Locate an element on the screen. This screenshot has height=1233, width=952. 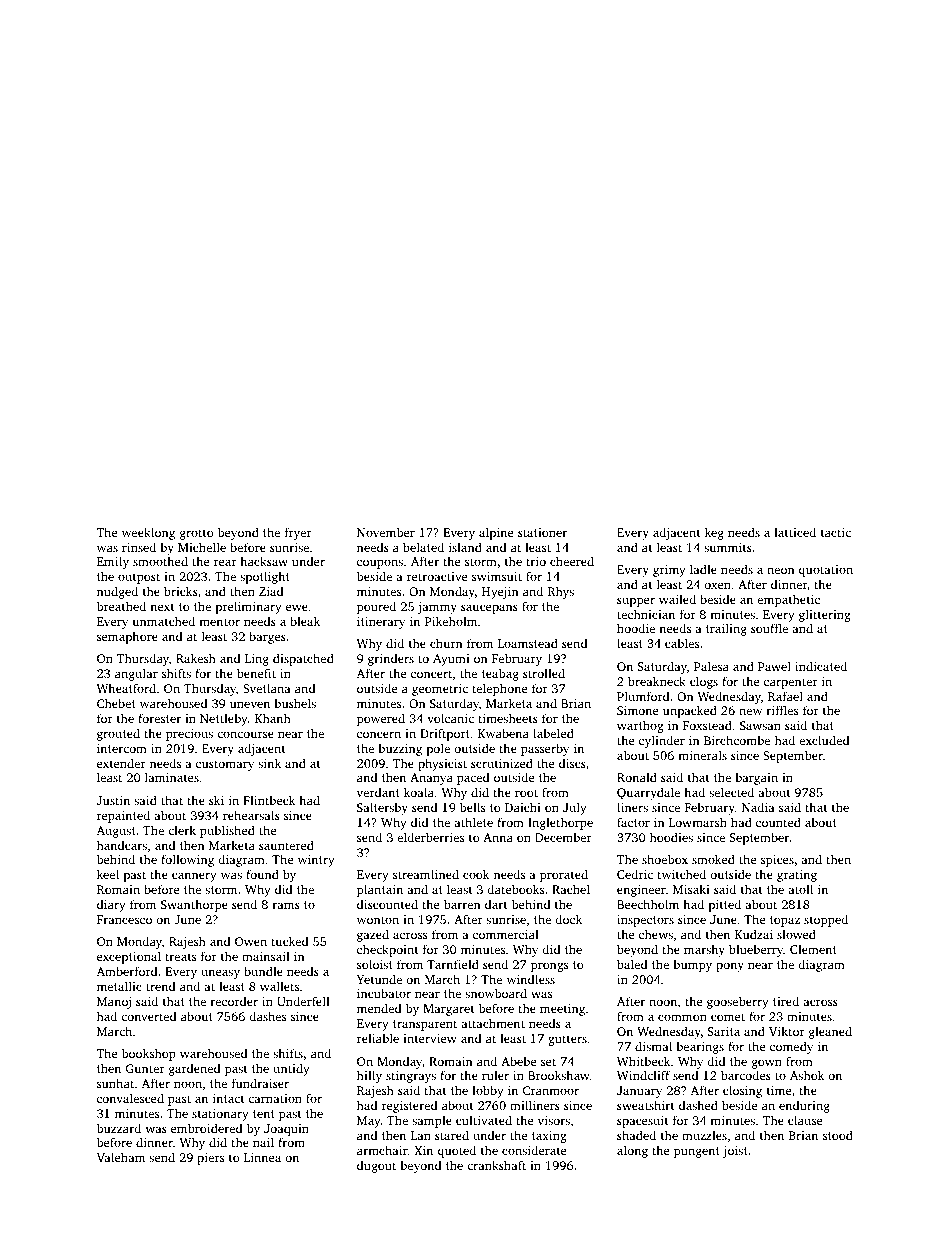
angular is located at coordinates (136, 674).
